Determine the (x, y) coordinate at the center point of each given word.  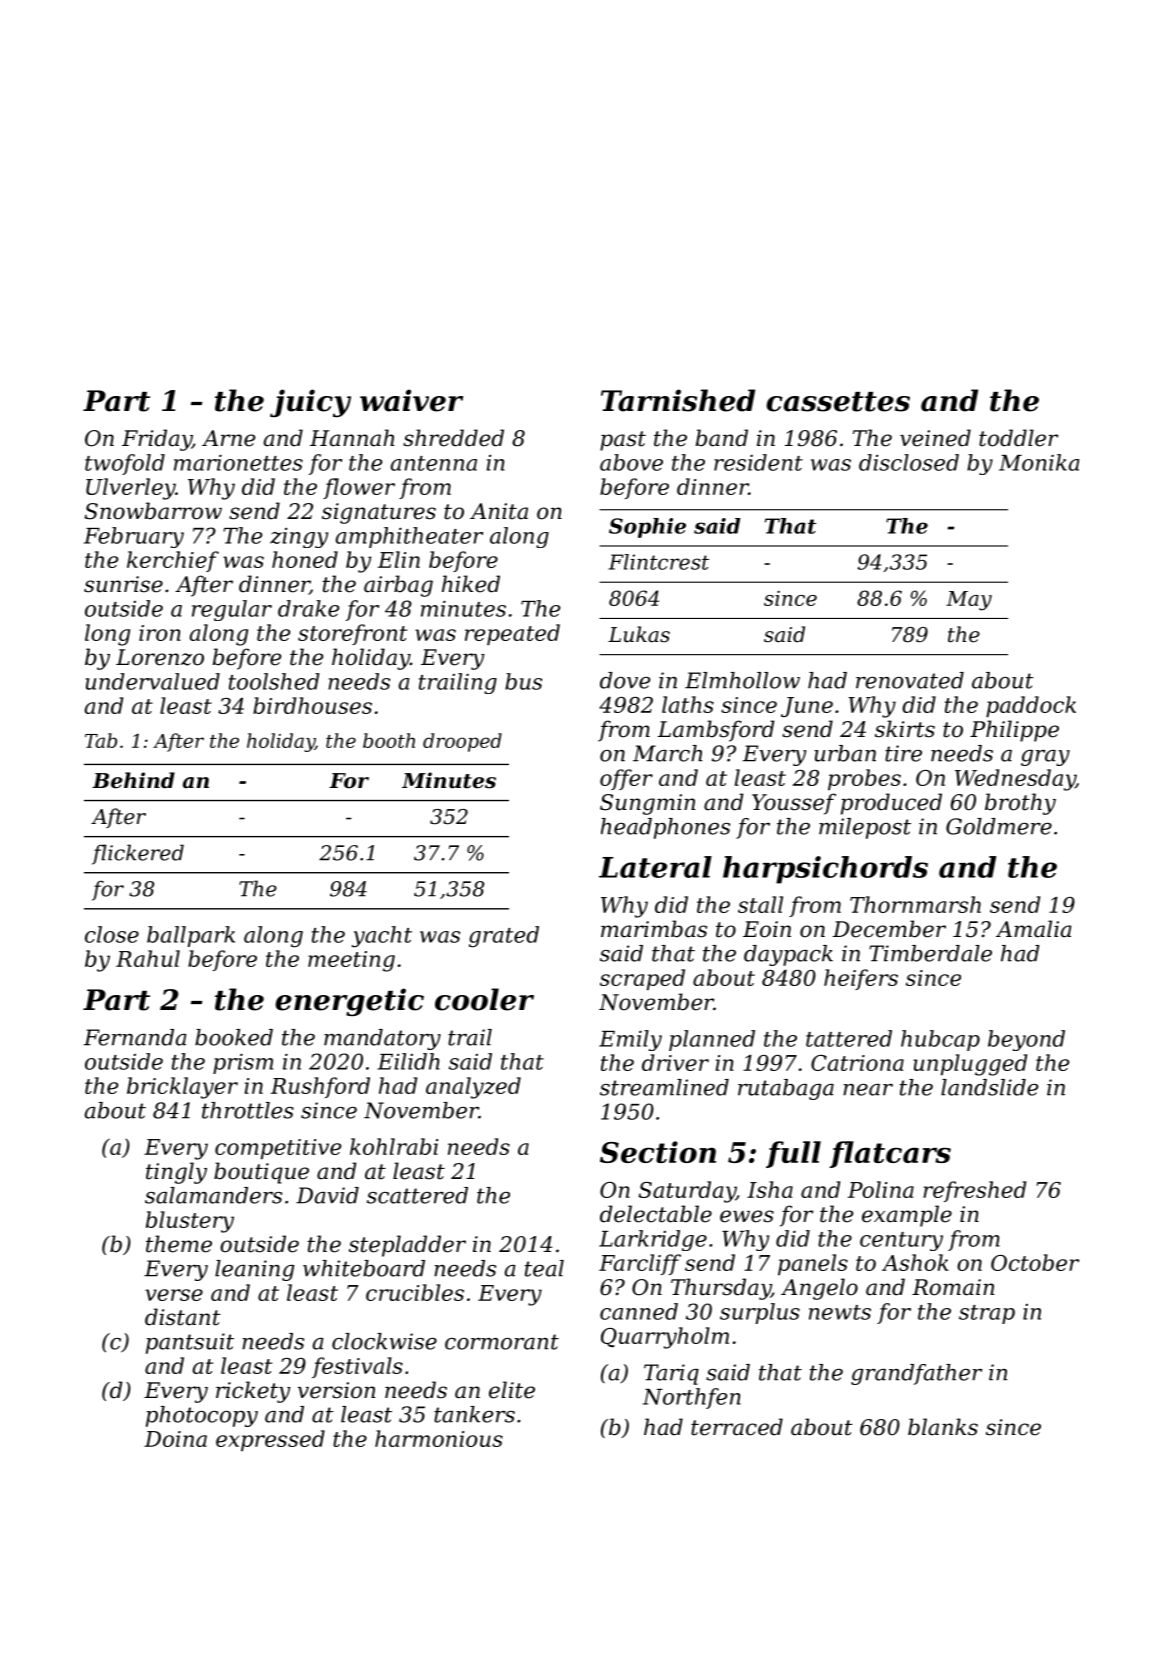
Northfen (692, 1398)
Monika (1039, 462)
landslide (989, 1087)
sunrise (123, 584)
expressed (270, 1440)
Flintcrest (658, 562)
